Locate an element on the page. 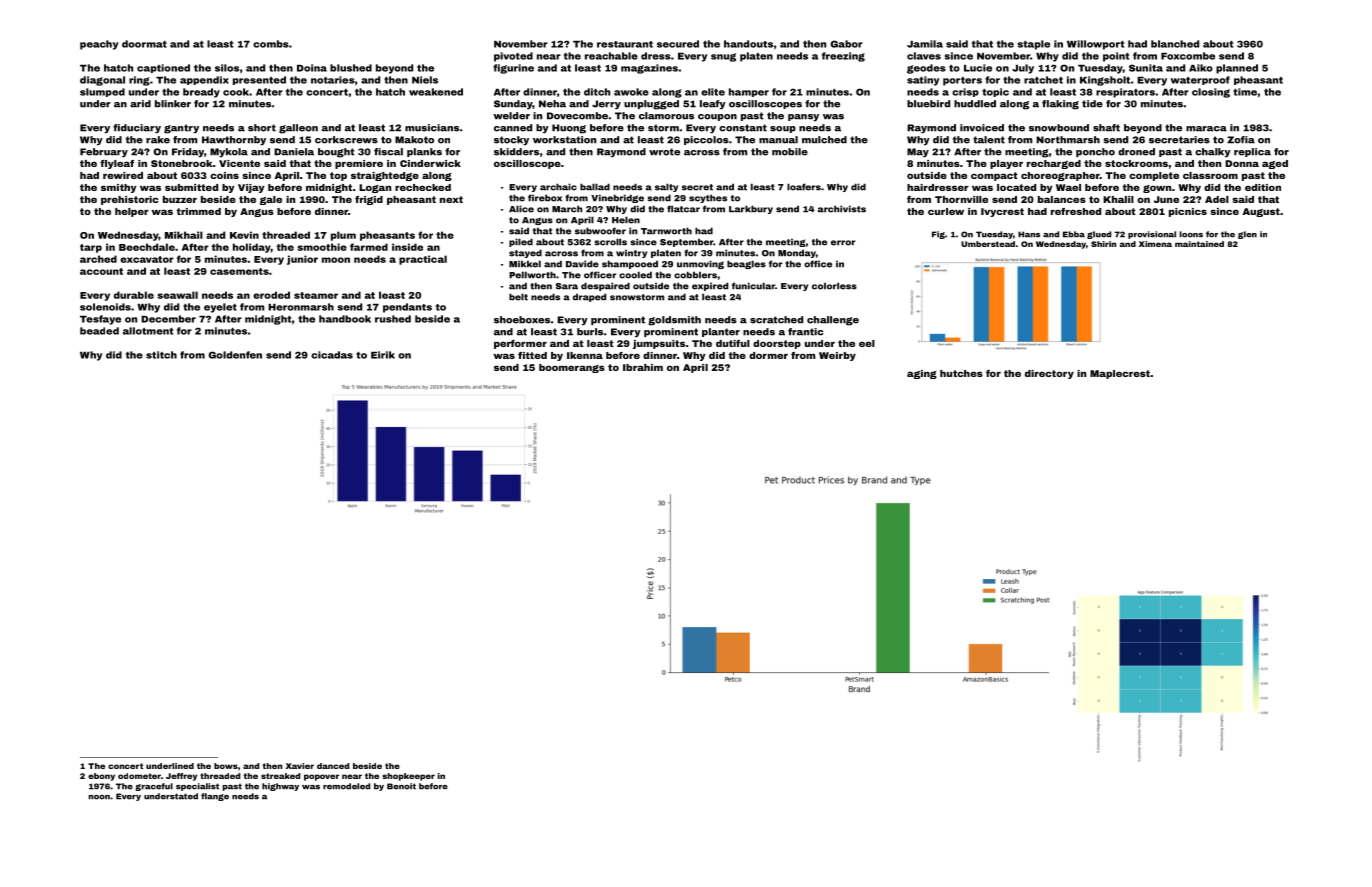  boomerangs is located at coordinates (572, 368).
